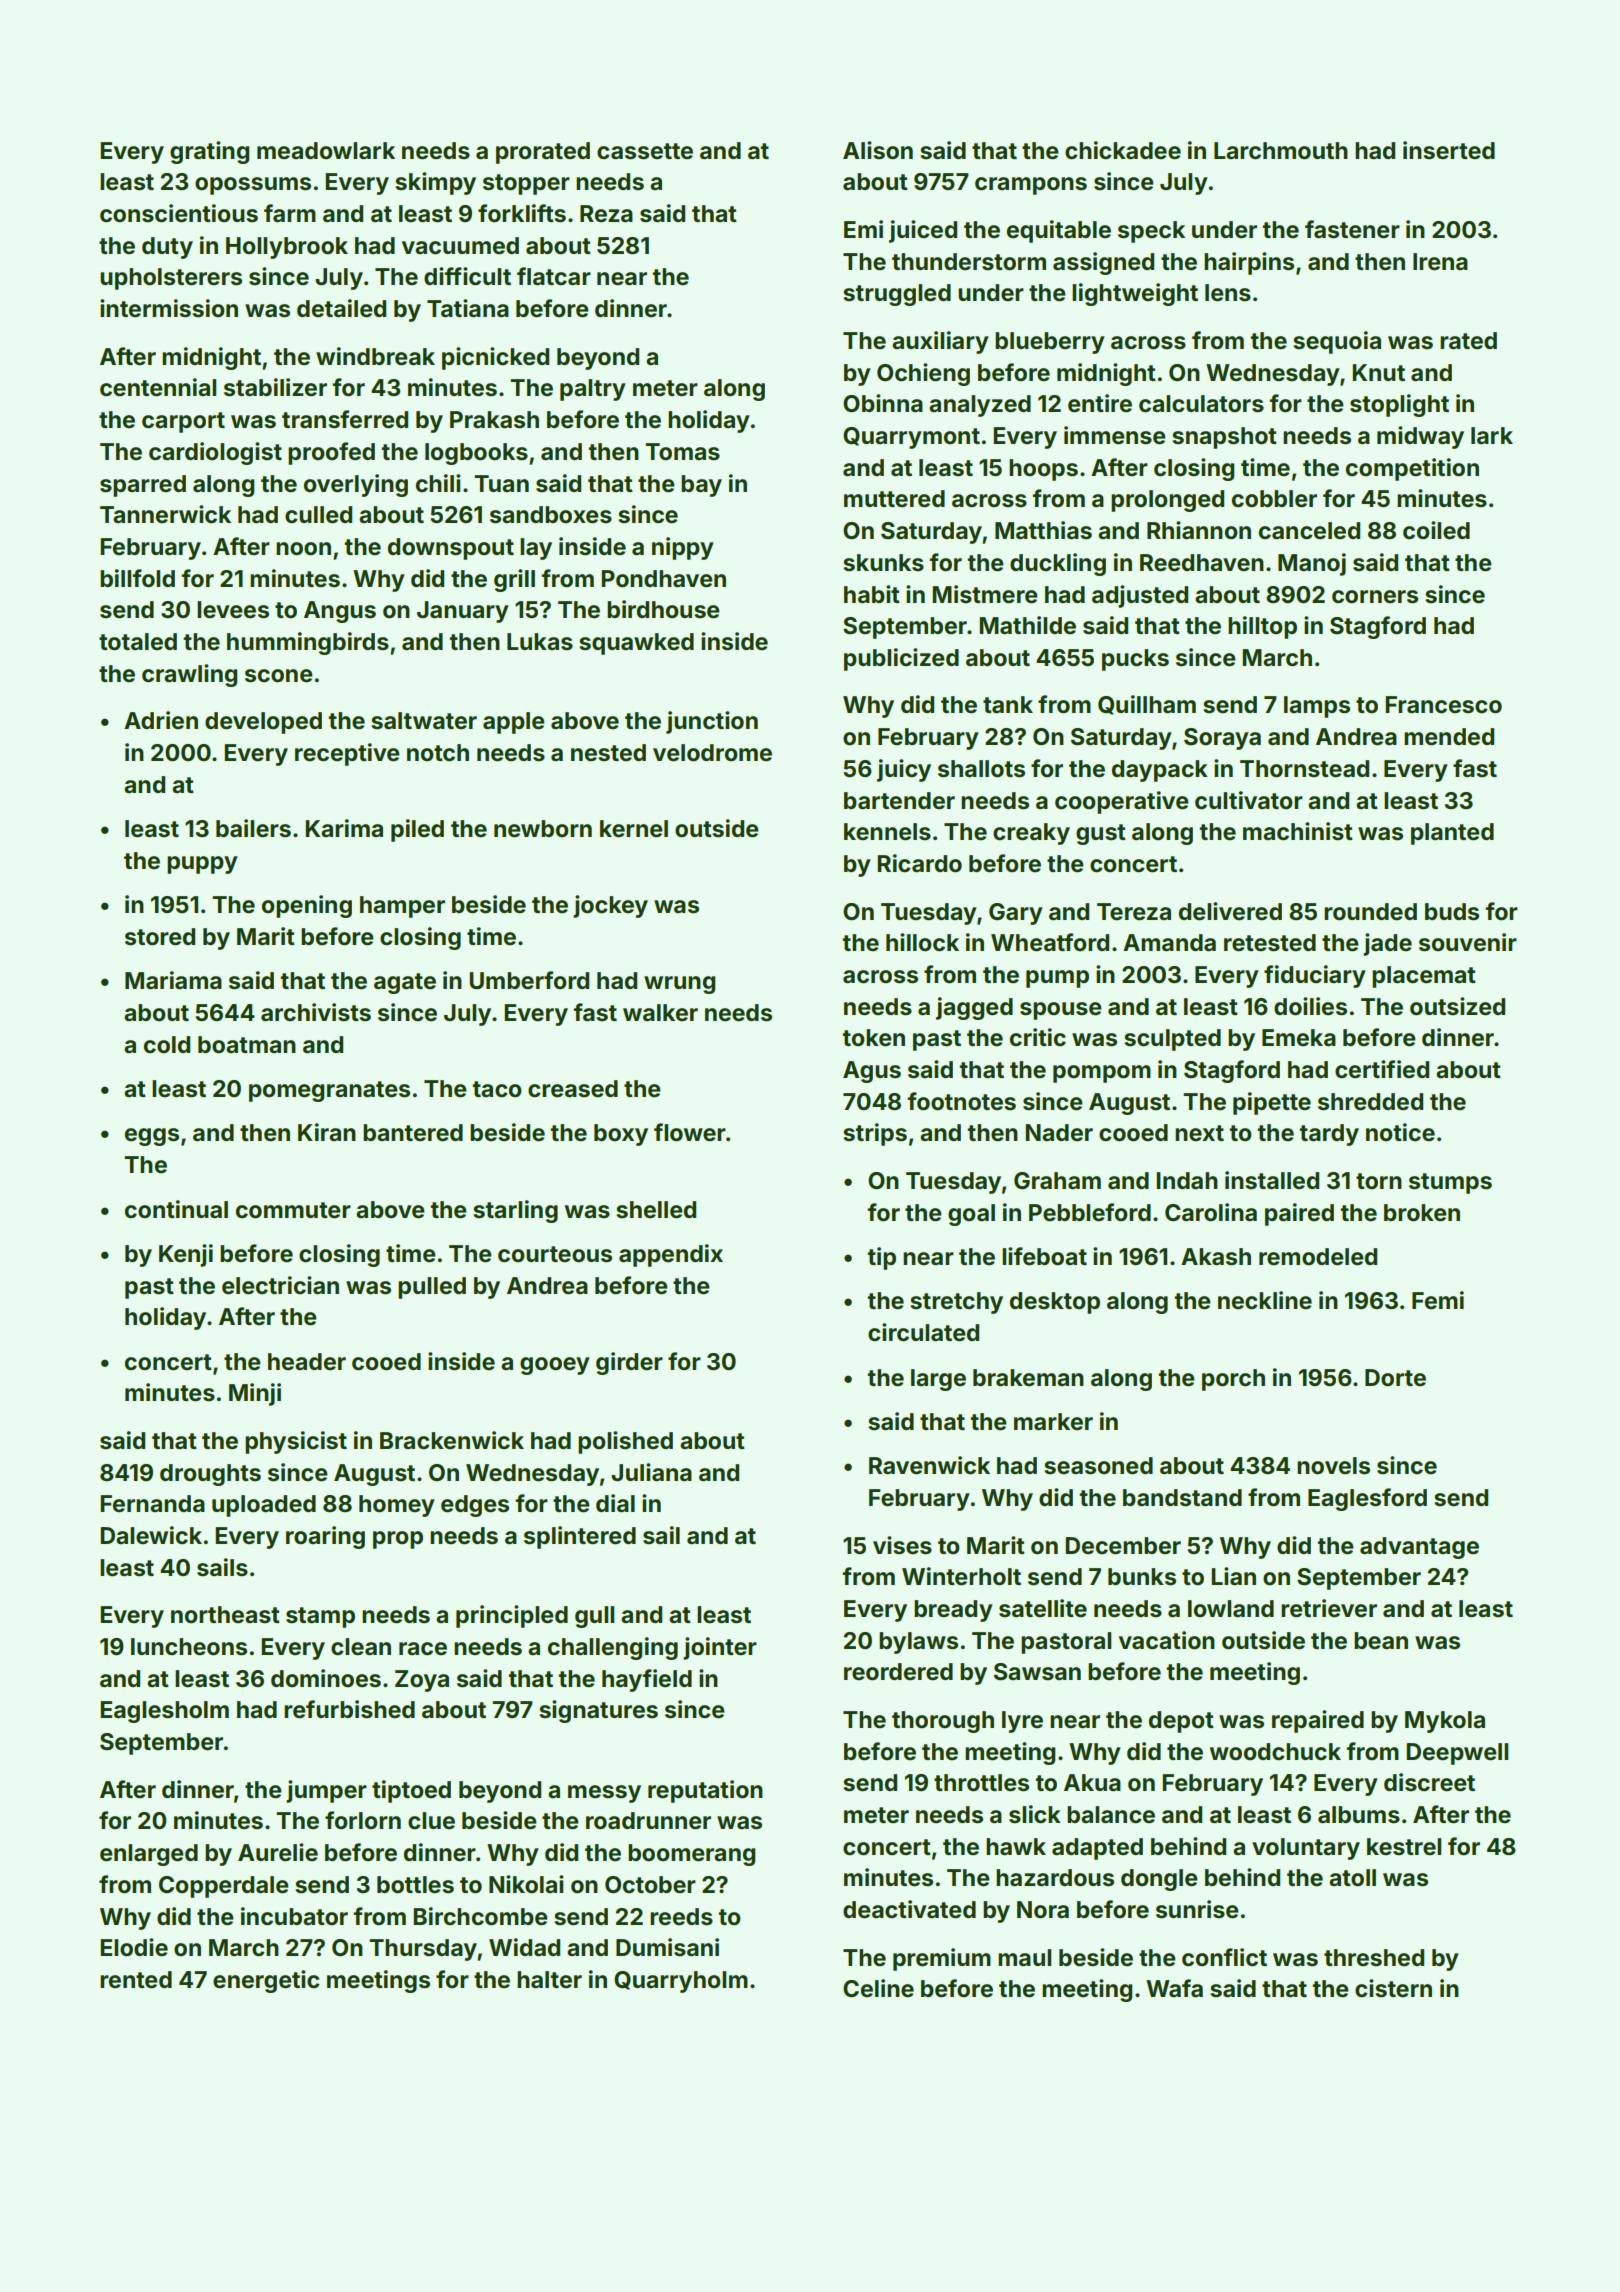 This screenshot has height=2292, width=1620. Describe the element at coordinates (263, 723) in the screenshot. I see `developed` at that location.
